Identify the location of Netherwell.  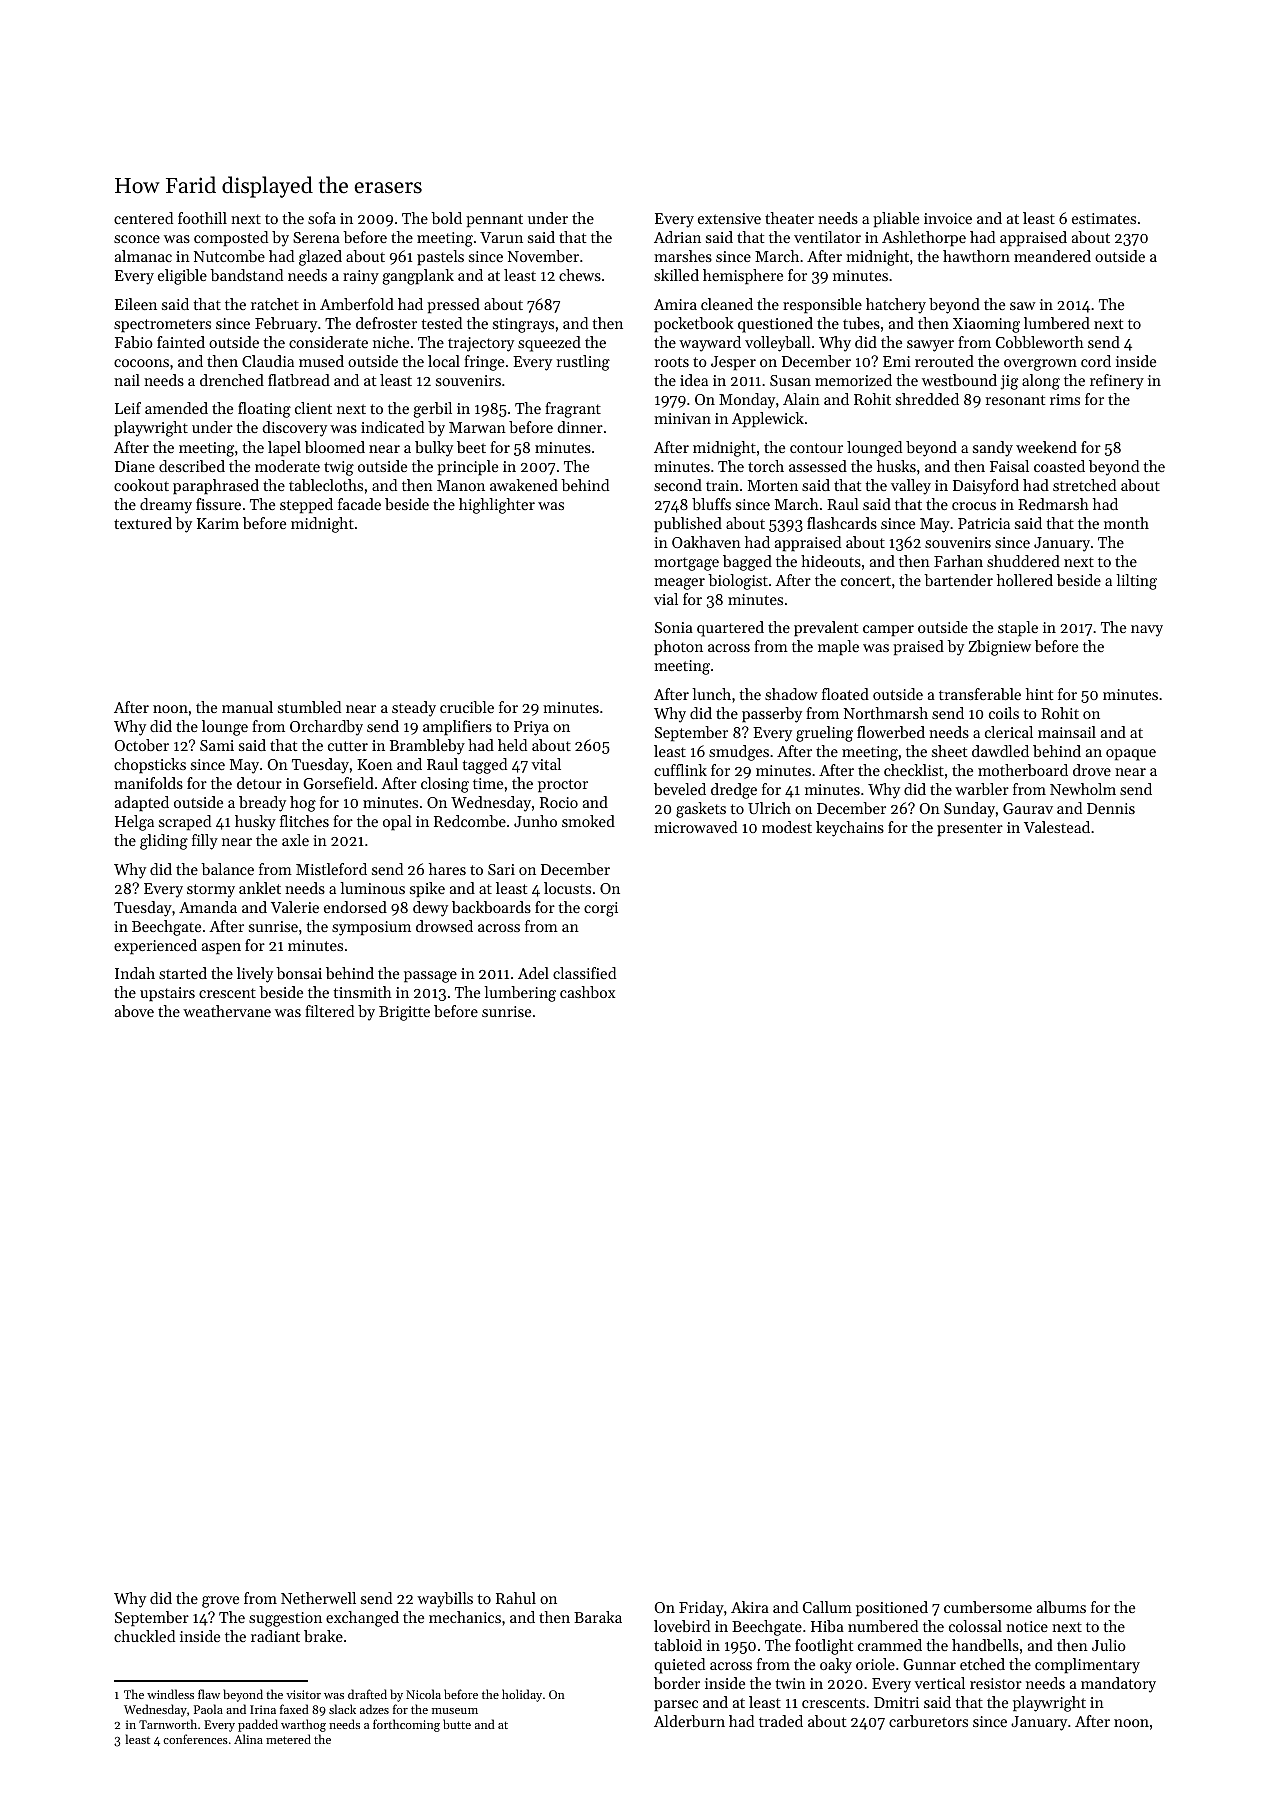
(318, 1598).
